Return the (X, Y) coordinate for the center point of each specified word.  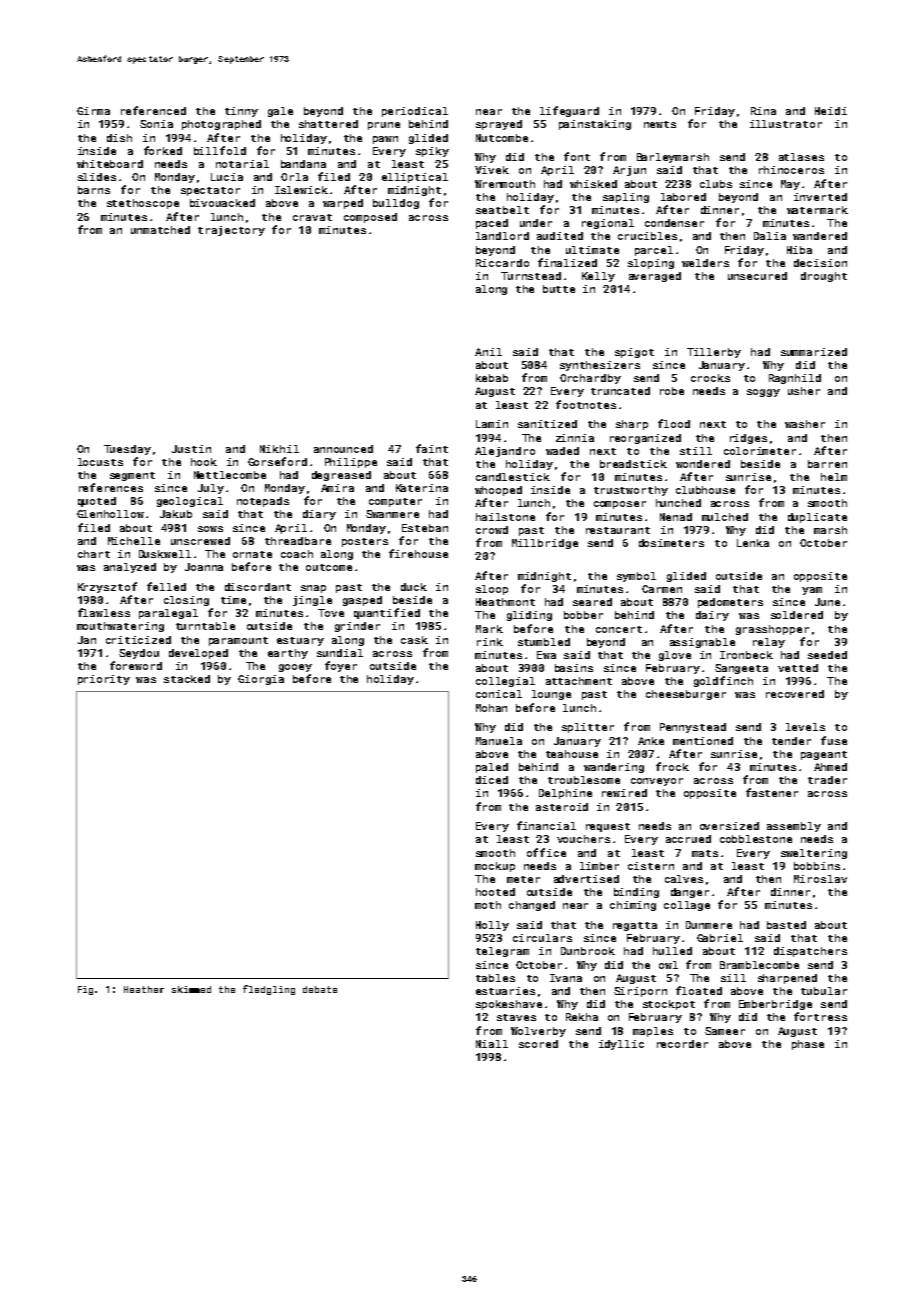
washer (805, 424)
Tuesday (127, 450)
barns (94, 190)
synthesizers (600, 366)
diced (492, 780)
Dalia (770, 236)
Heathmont (505, 602)
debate (320, 989)
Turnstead (531, 276)
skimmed (191, 989)
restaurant (618, 530)
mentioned (703, 741)
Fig (85, 990)
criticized (138, 640)
